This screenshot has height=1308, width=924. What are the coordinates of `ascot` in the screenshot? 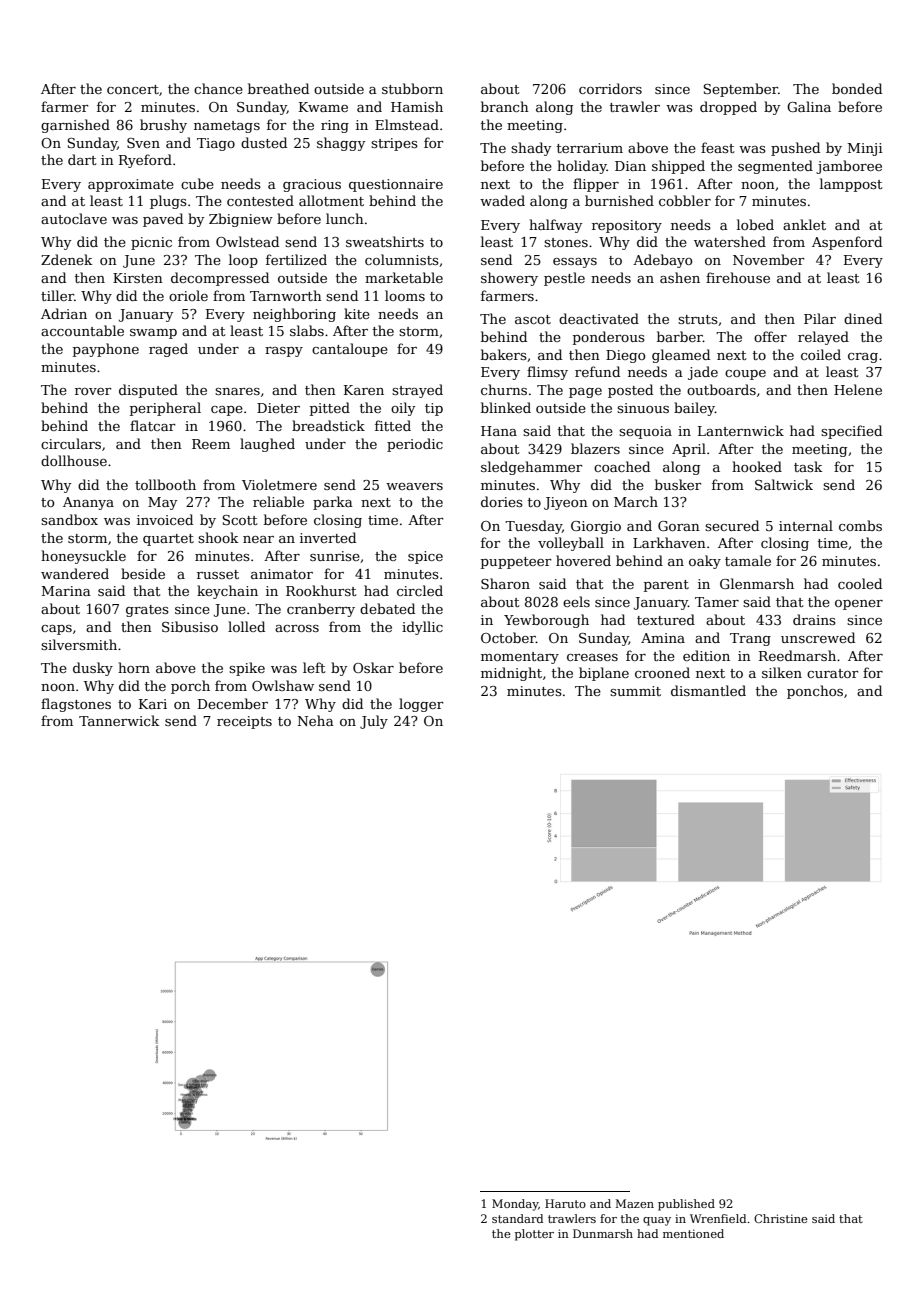 It's located at (533, 319).
